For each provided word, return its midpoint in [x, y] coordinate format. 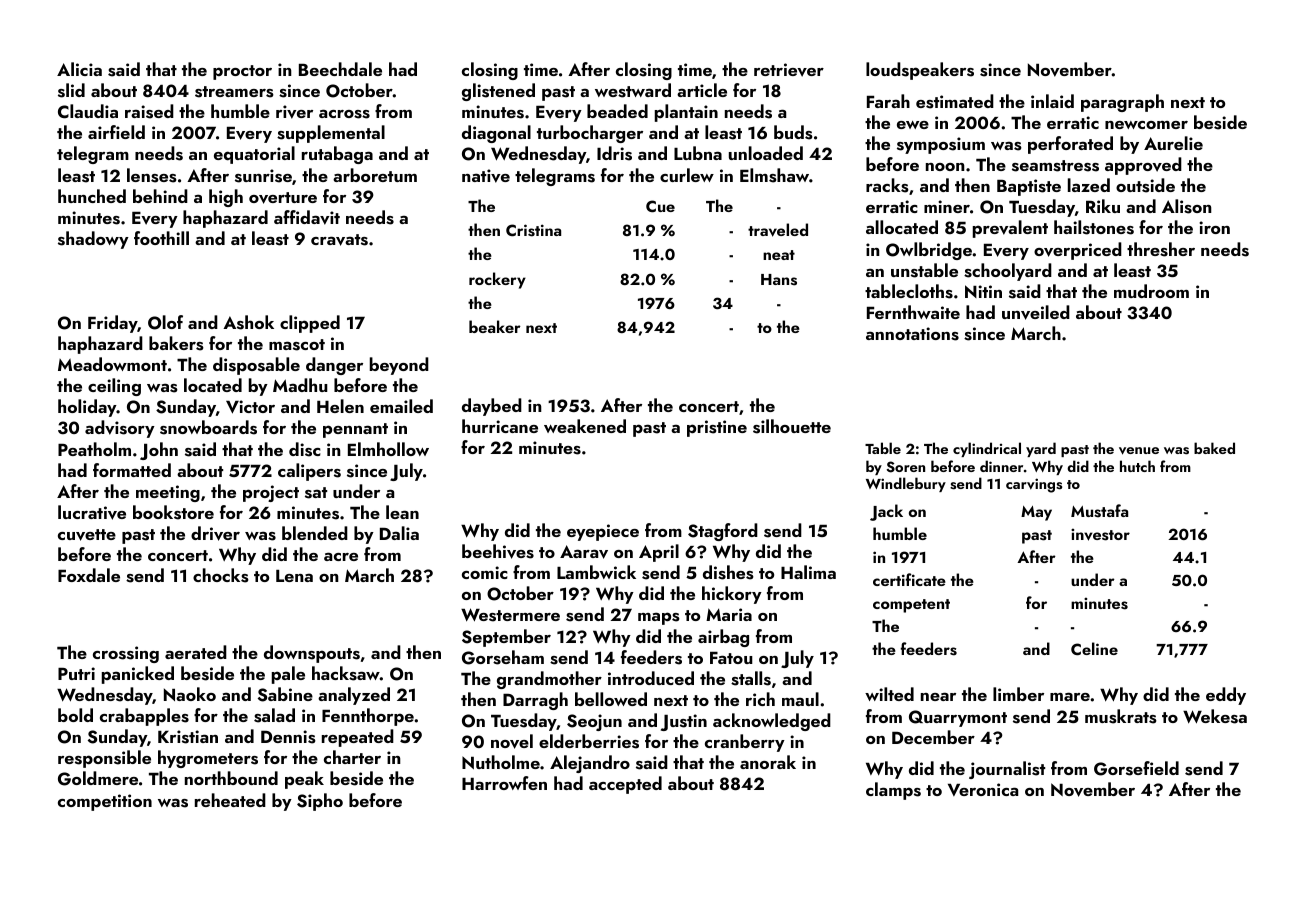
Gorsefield [1136, 768]
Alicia [79, 69]
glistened [498, 92]
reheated [230, 800]
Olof [165, 322]
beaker [495, 326]
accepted [625, 785]
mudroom [1151, 291]
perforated [1070, 145]
